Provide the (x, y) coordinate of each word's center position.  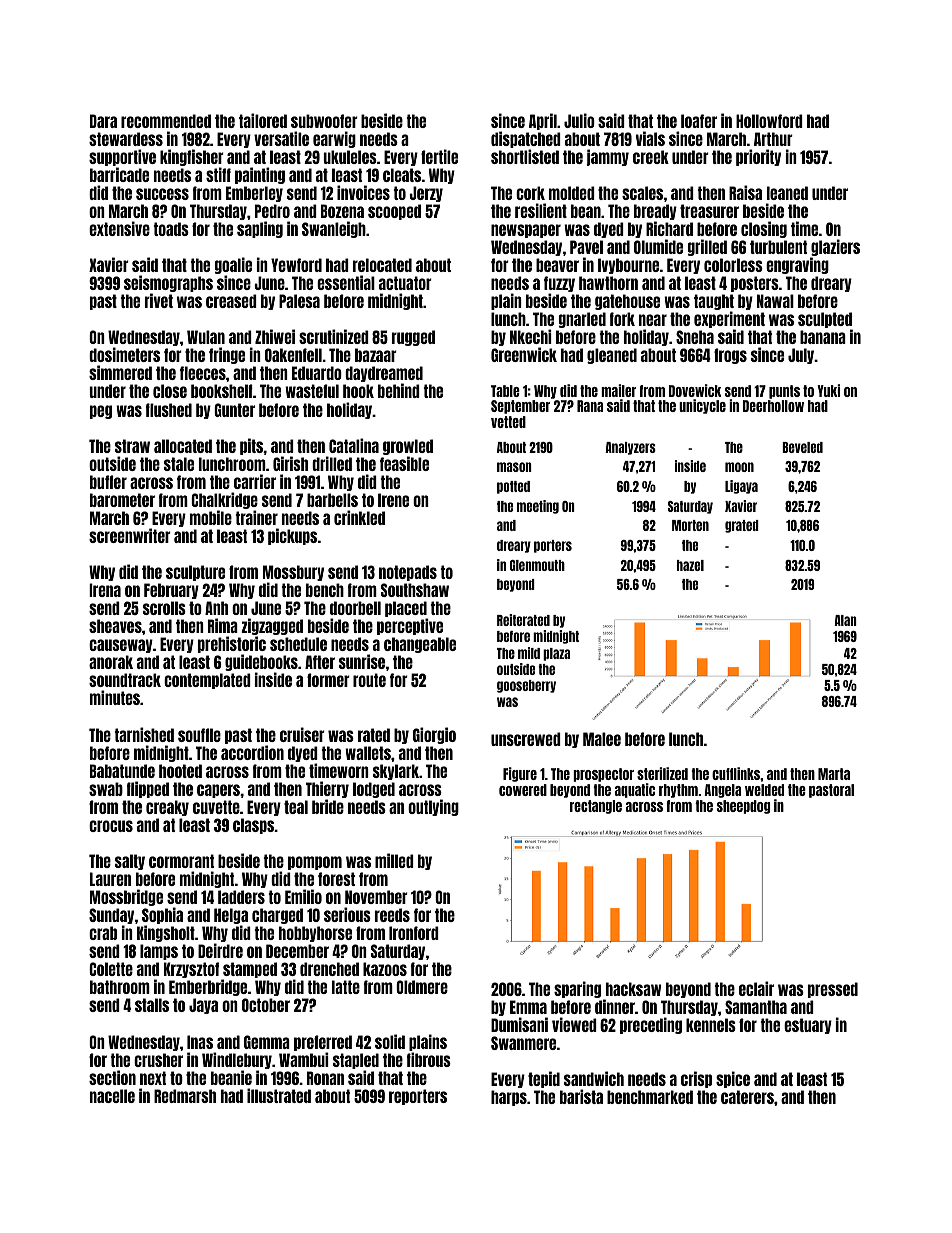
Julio (579, 120)
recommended (166, 121)
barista (581, 1096)
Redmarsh (185, 1096)
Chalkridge (224, 500)
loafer (699, 121)
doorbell (355, 608)
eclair (756, 988)
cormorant (181, 861)
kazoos (385, 969)
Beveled (802, 447)
